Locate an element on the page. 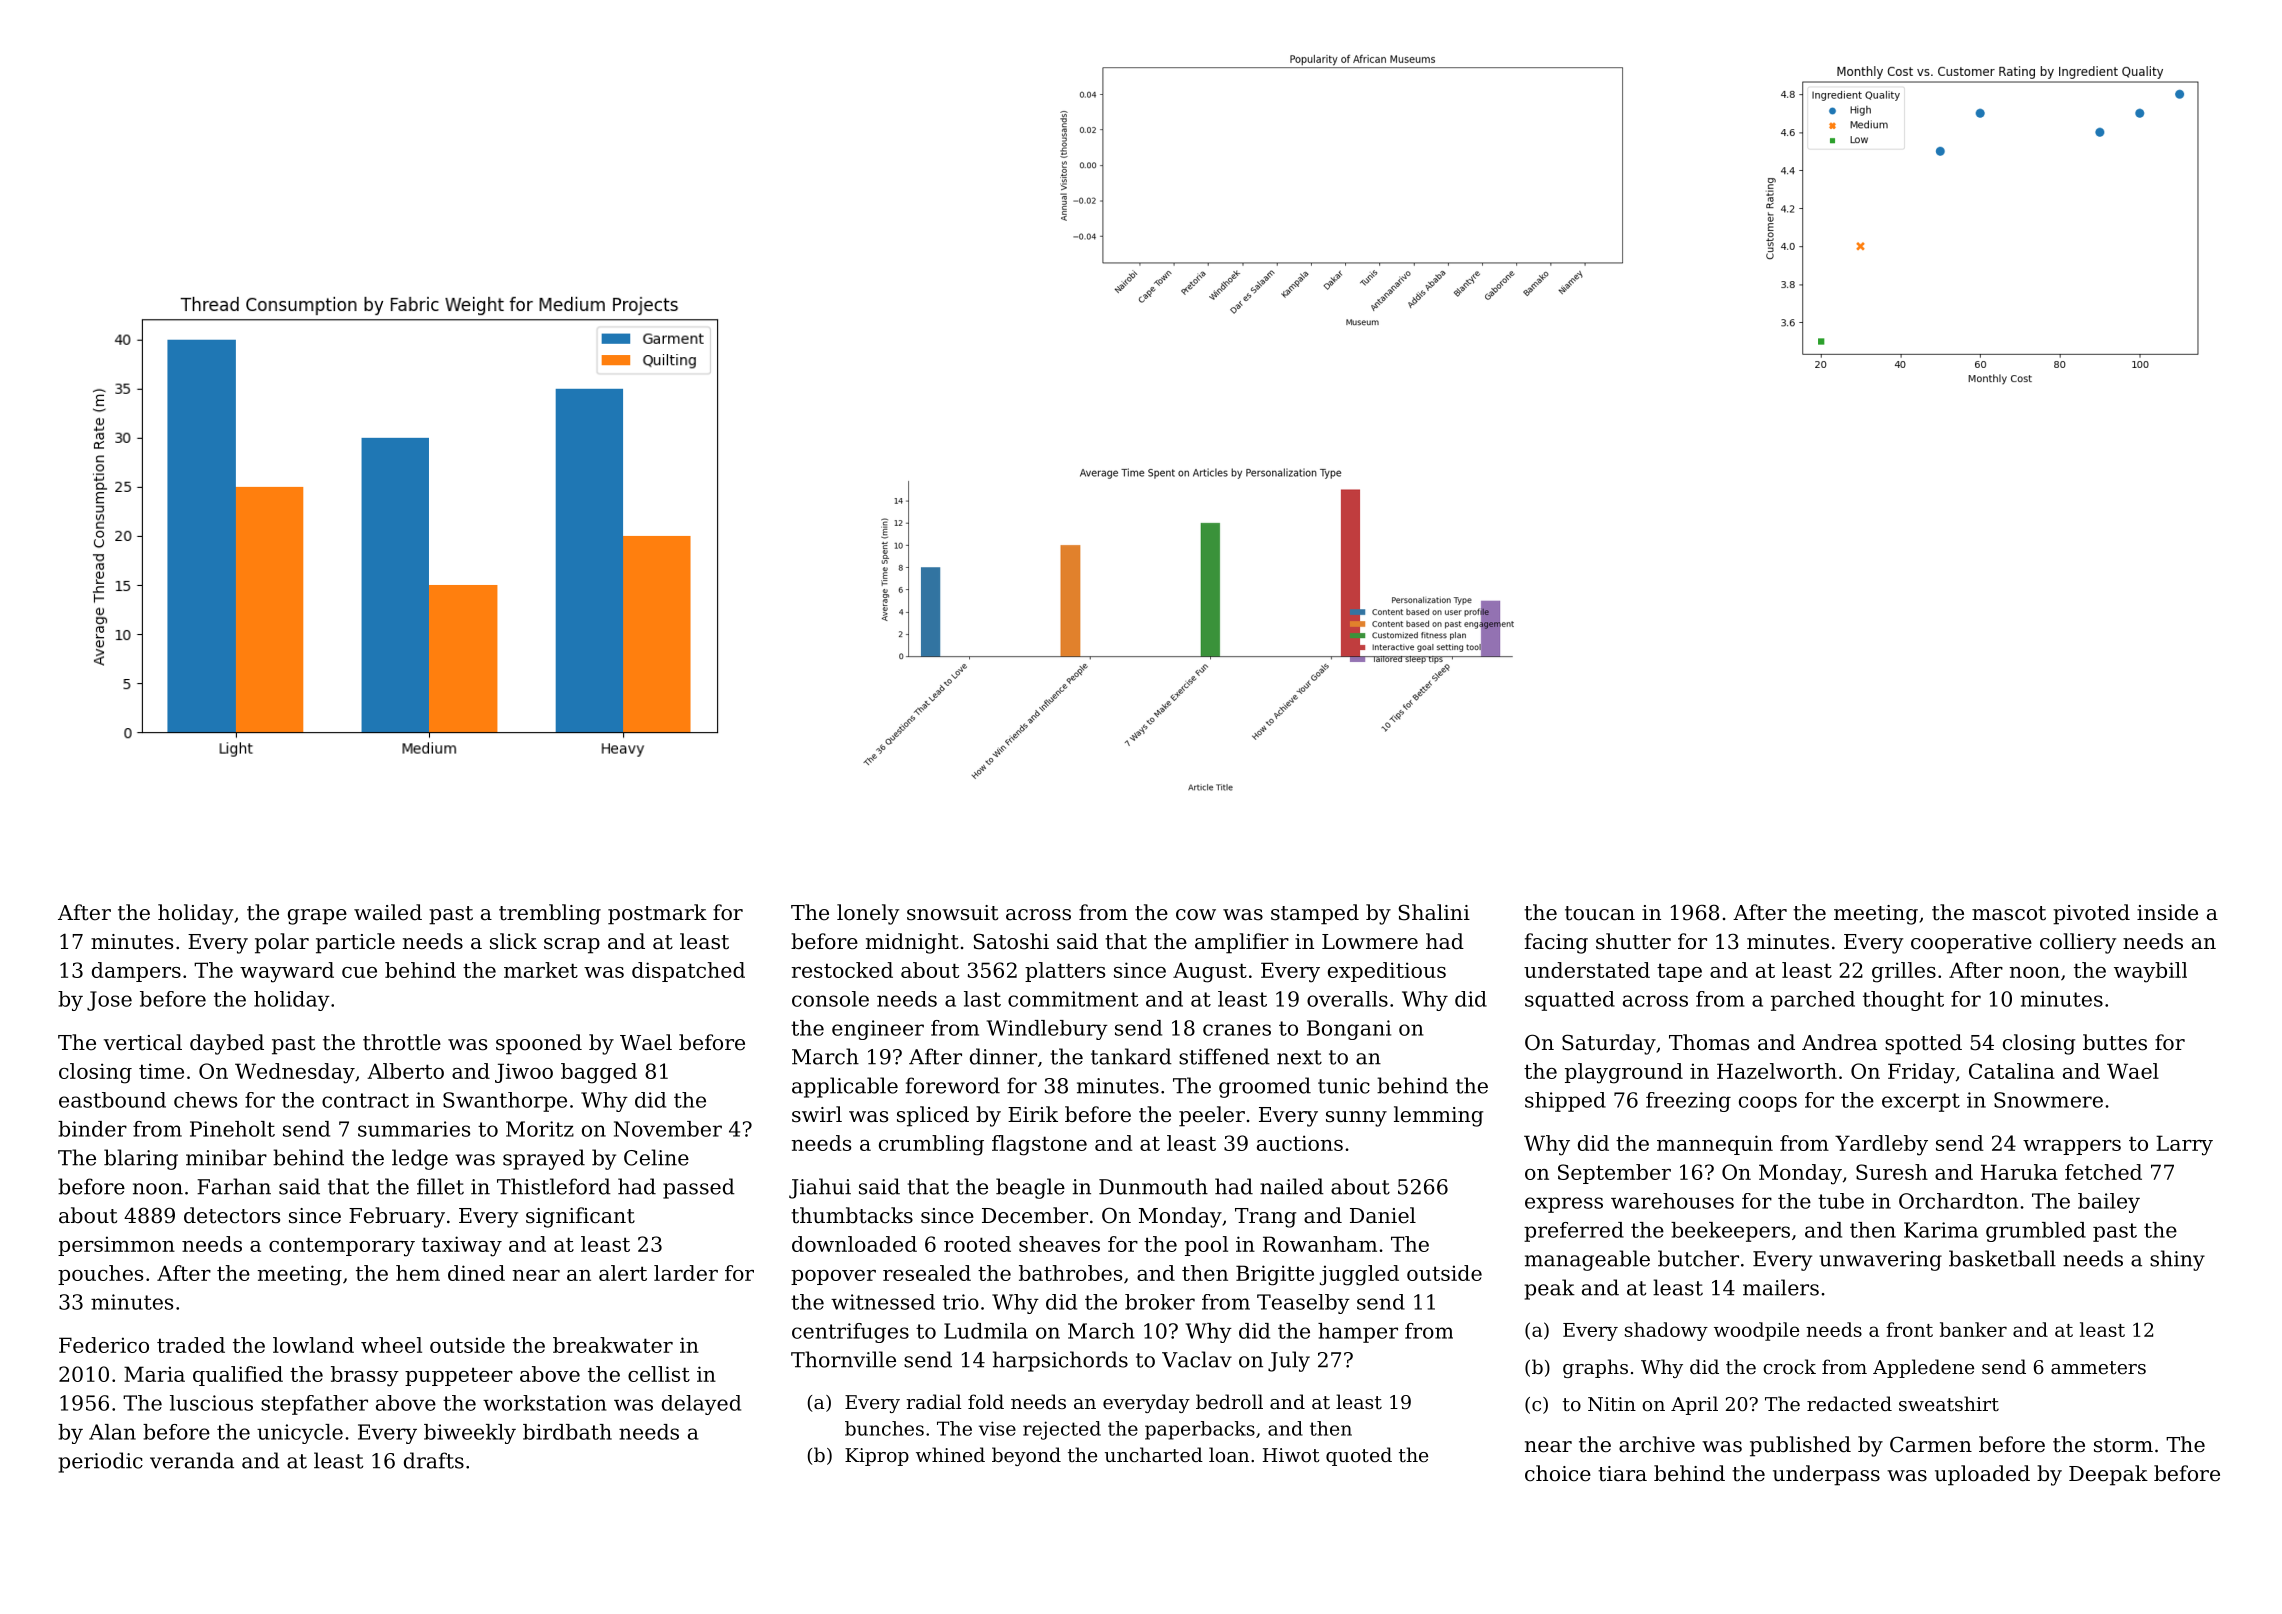  contract is located at coordinates (365, 1100).
